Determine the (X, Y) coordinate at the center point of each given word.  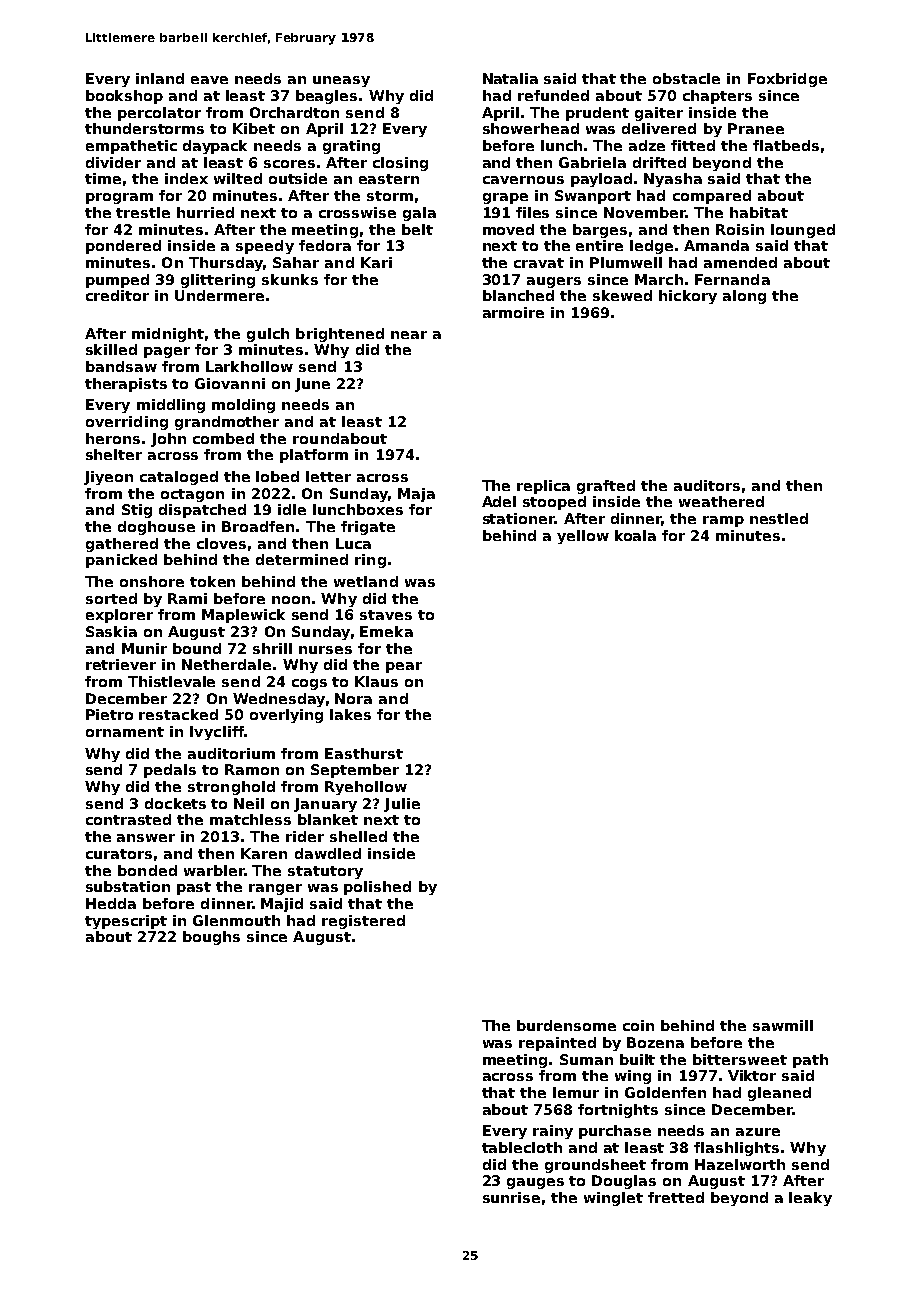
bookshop (124, 97)
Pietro (109, 714)
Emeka (386, 631)
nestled (779, 518)
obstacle (686, 78)
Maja (416, 495)
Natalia (510, 78)
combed (223, 438)
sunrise (511, 1197)
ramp (723, 521)
